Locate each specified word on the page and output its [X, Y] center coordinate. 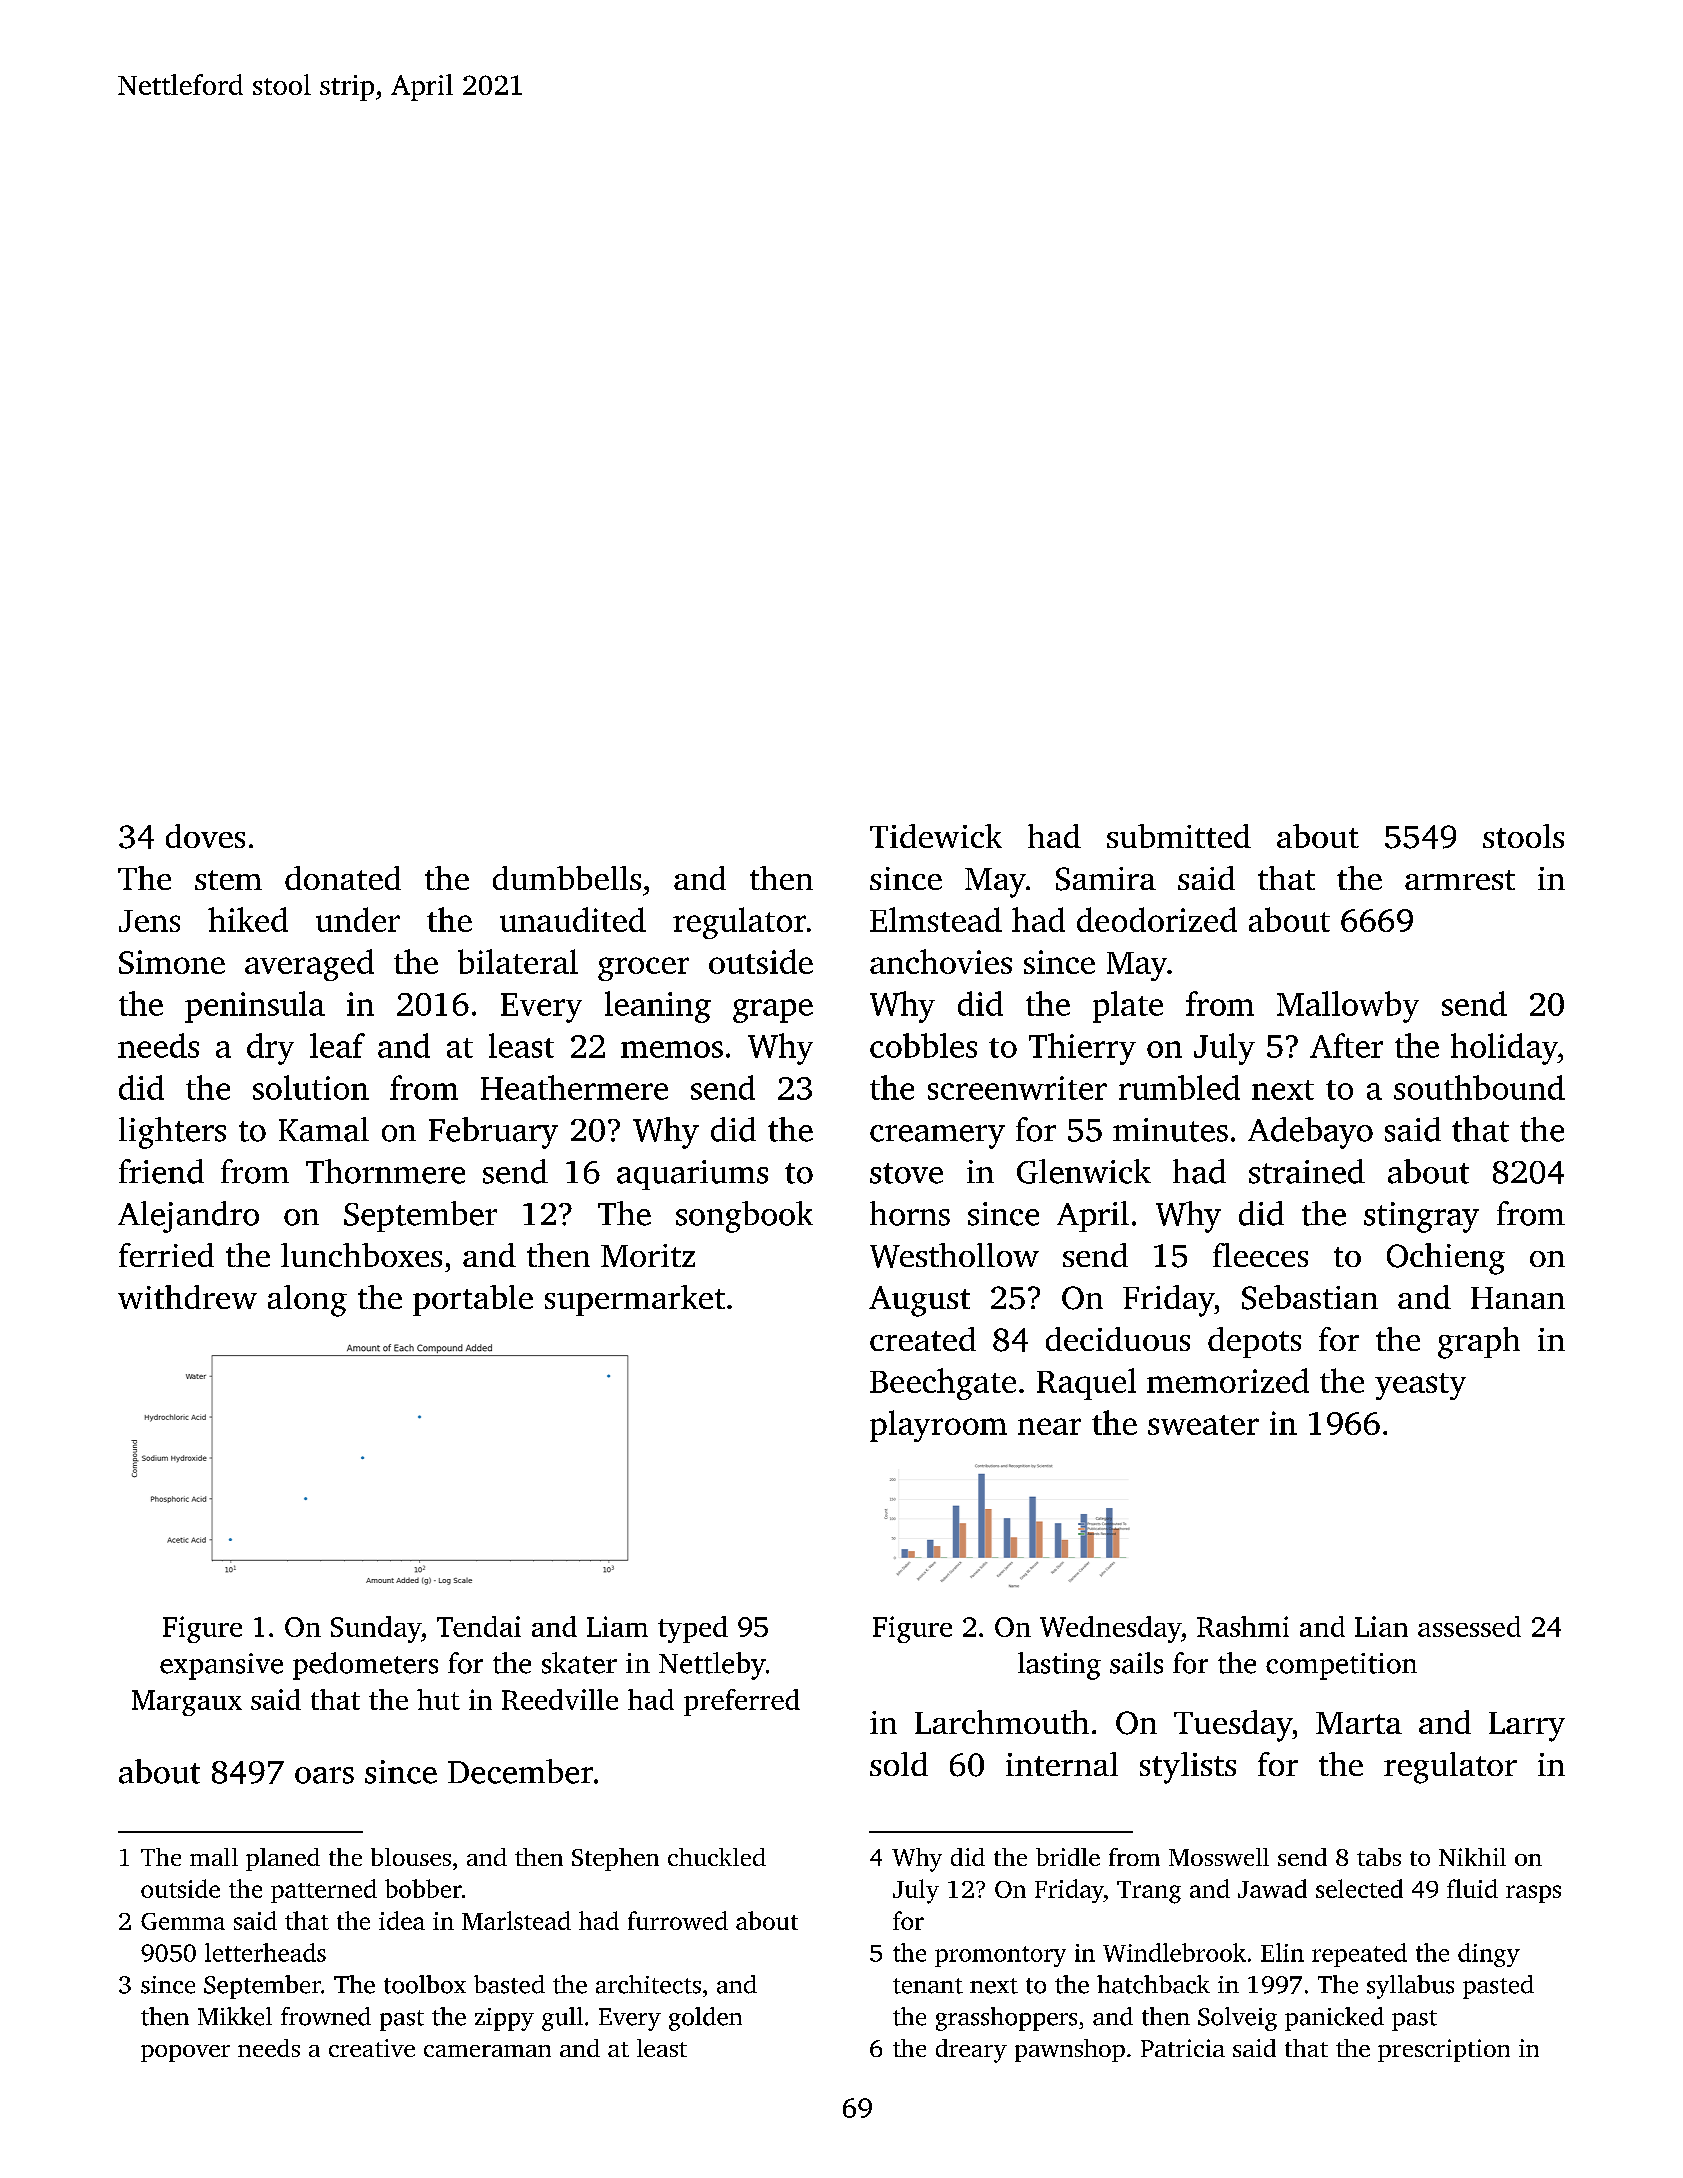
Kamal [324, 1129]
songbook [744, 1217]
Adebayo [1310, 1133]
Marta [1359, 1723]
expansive [221, 1666]
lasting [1059, 1666]
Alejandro [188, 1217]
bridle [1068, 1857]
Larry [1527, 1727]
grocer [643, 969]
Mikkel [235, 2016]
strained [1307, 1171]
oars [324, 1775]
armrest [1460, 880]
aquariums [692, 1175]
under [358, 919]
